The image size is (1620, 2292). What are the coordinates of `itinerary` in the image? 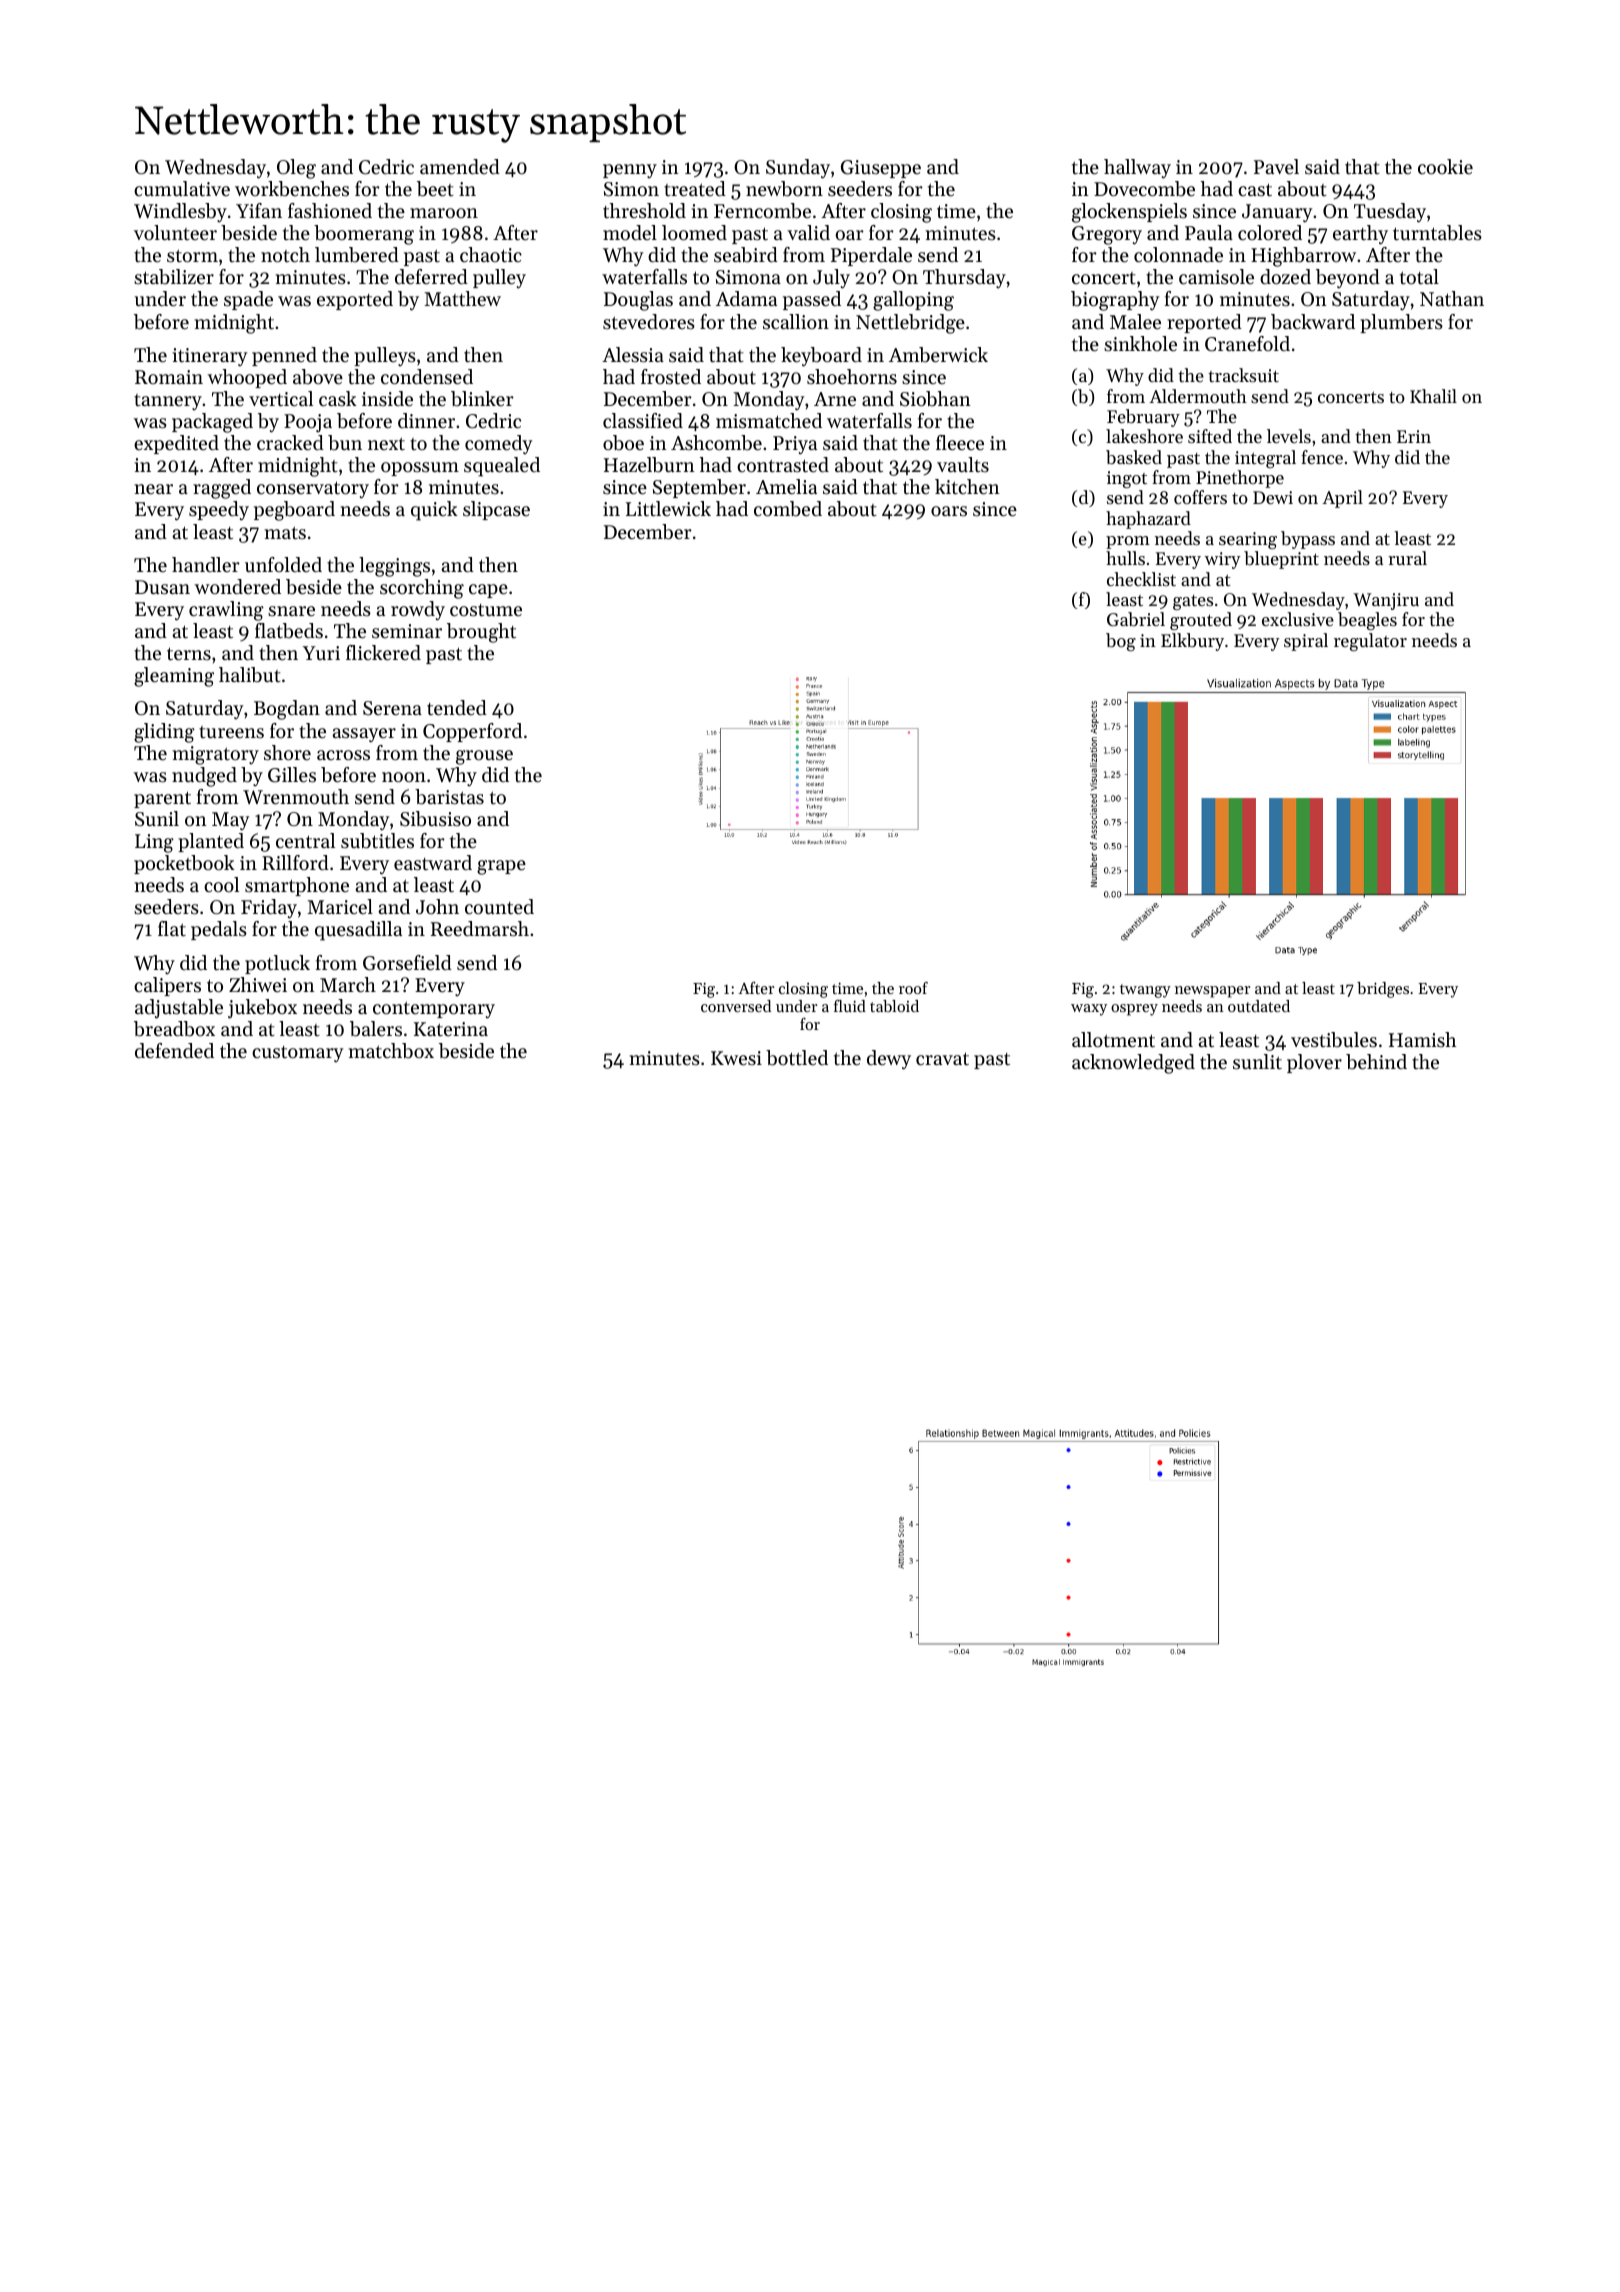 It's located at (210, 357).
